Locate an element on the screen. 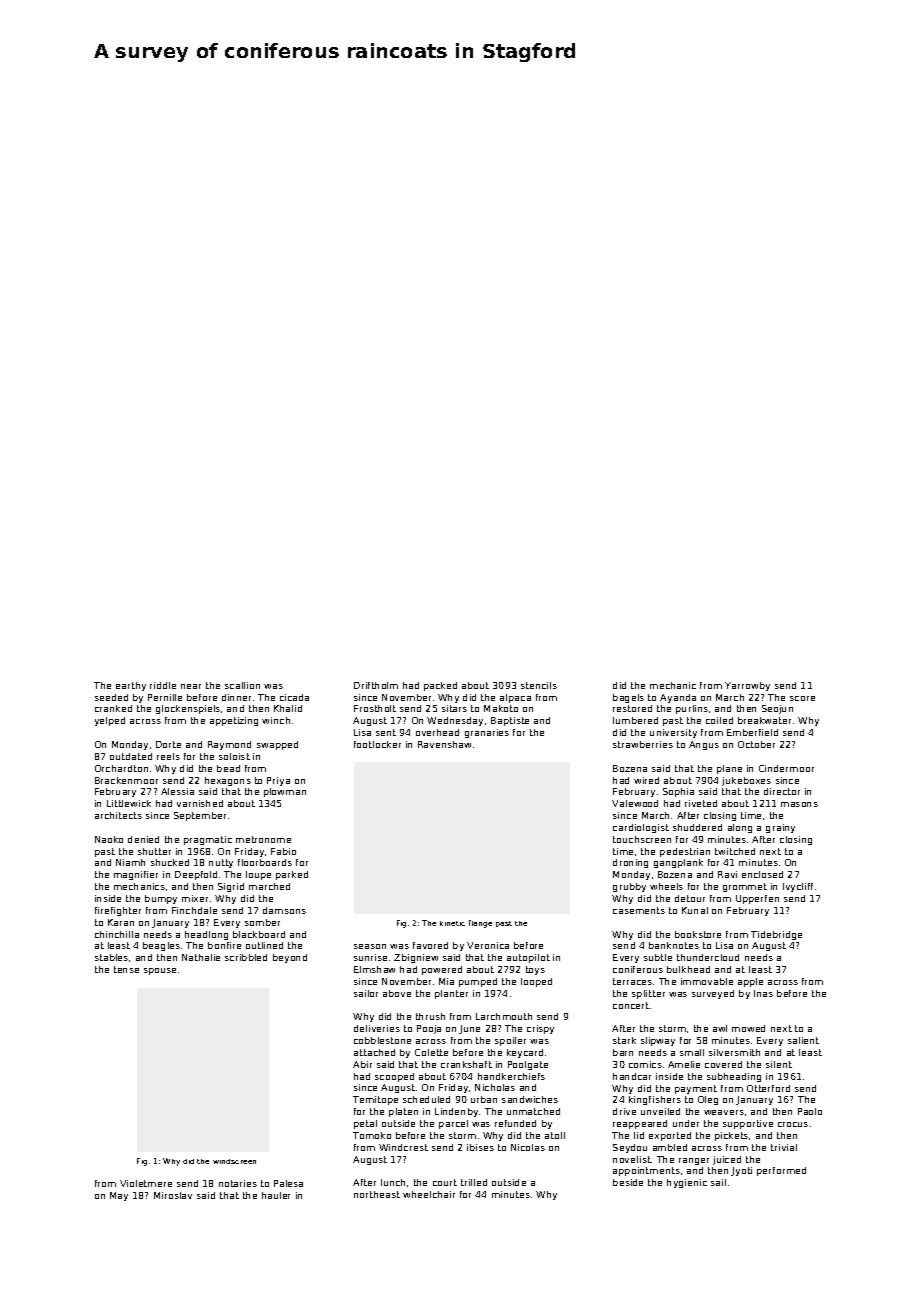  notaries is located at coordinates (238, 1183).
